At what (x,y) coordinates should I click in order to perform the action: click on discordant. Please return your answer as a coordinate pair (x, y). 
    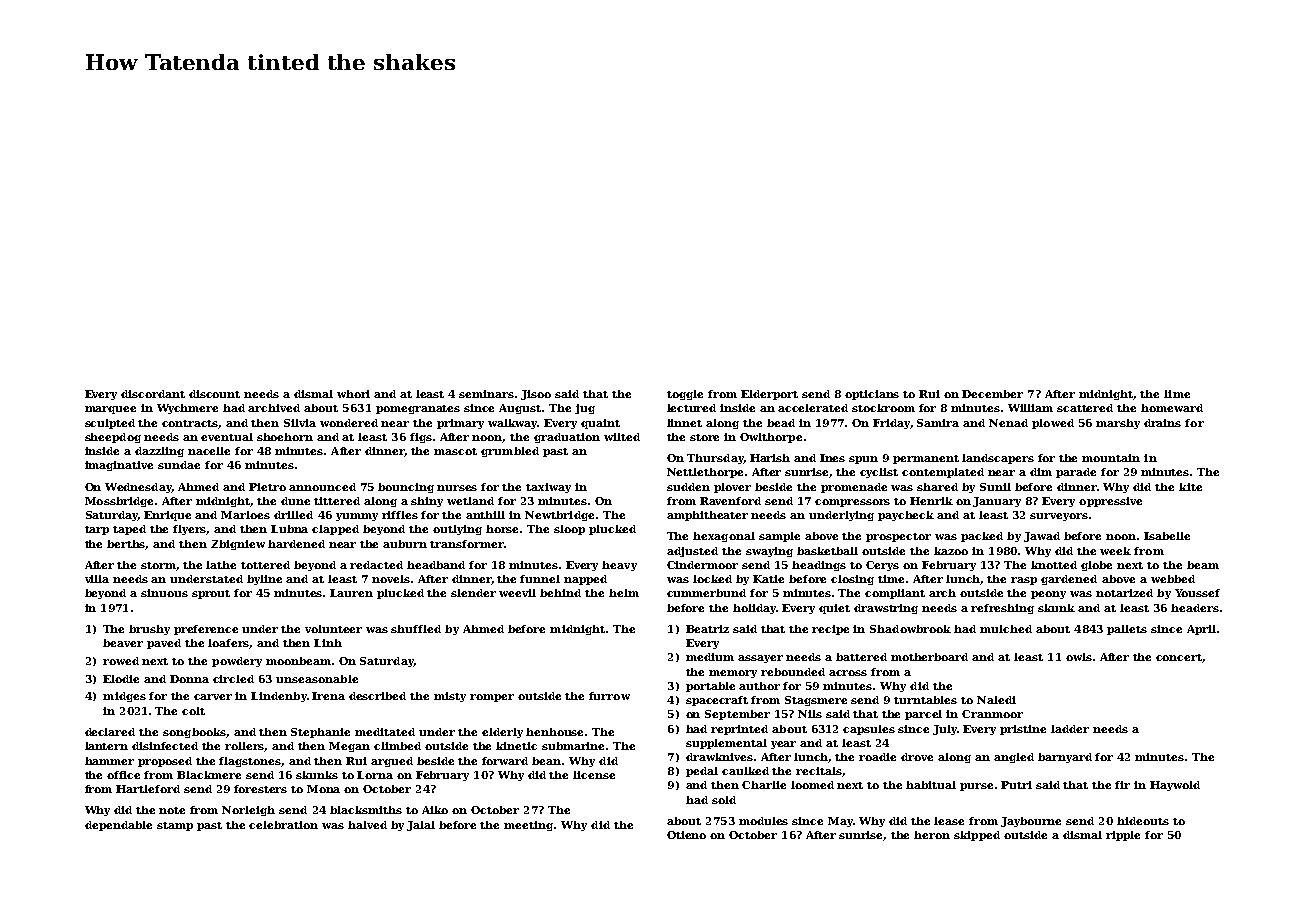
    Looking at the image, I should click on (153, 394).
